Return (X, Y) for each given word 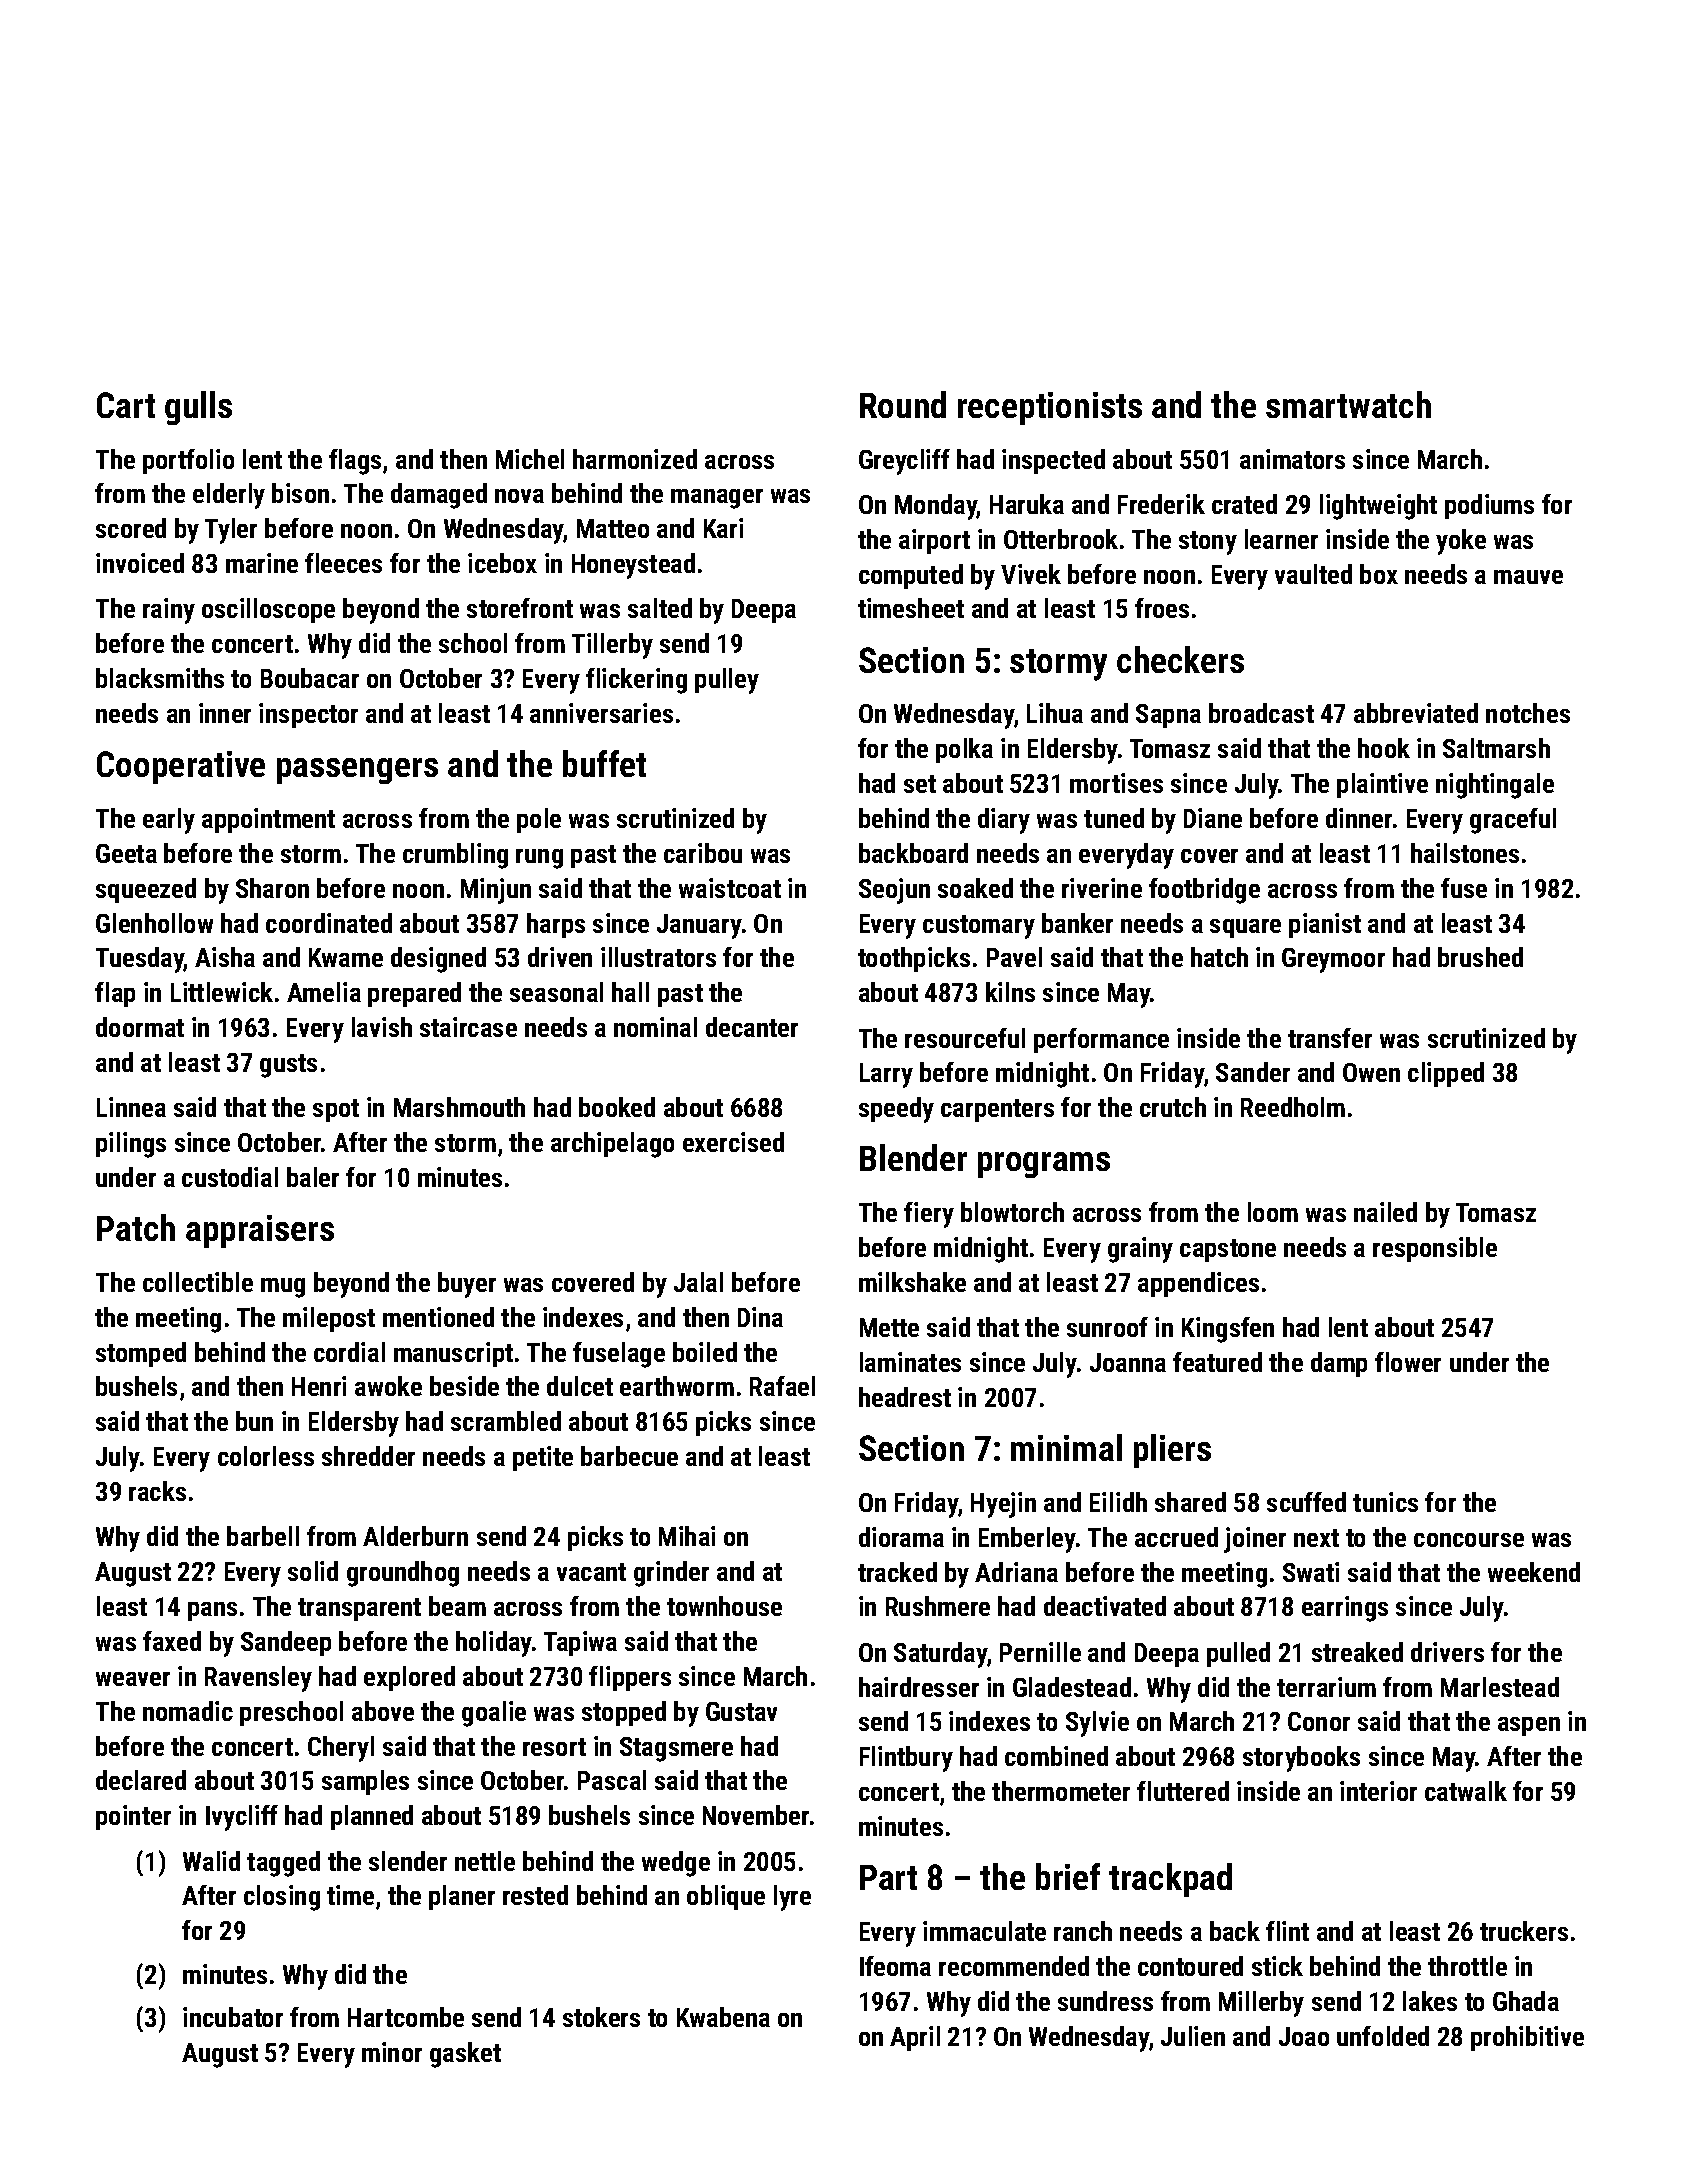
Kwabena (723, 2017)
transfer (1330, 1038)
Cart (126, 405)
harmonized (635, 459)
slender (408, 1861)
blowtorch (1012, 1212)
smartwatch (1348, 404)
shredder (368, 1456)
